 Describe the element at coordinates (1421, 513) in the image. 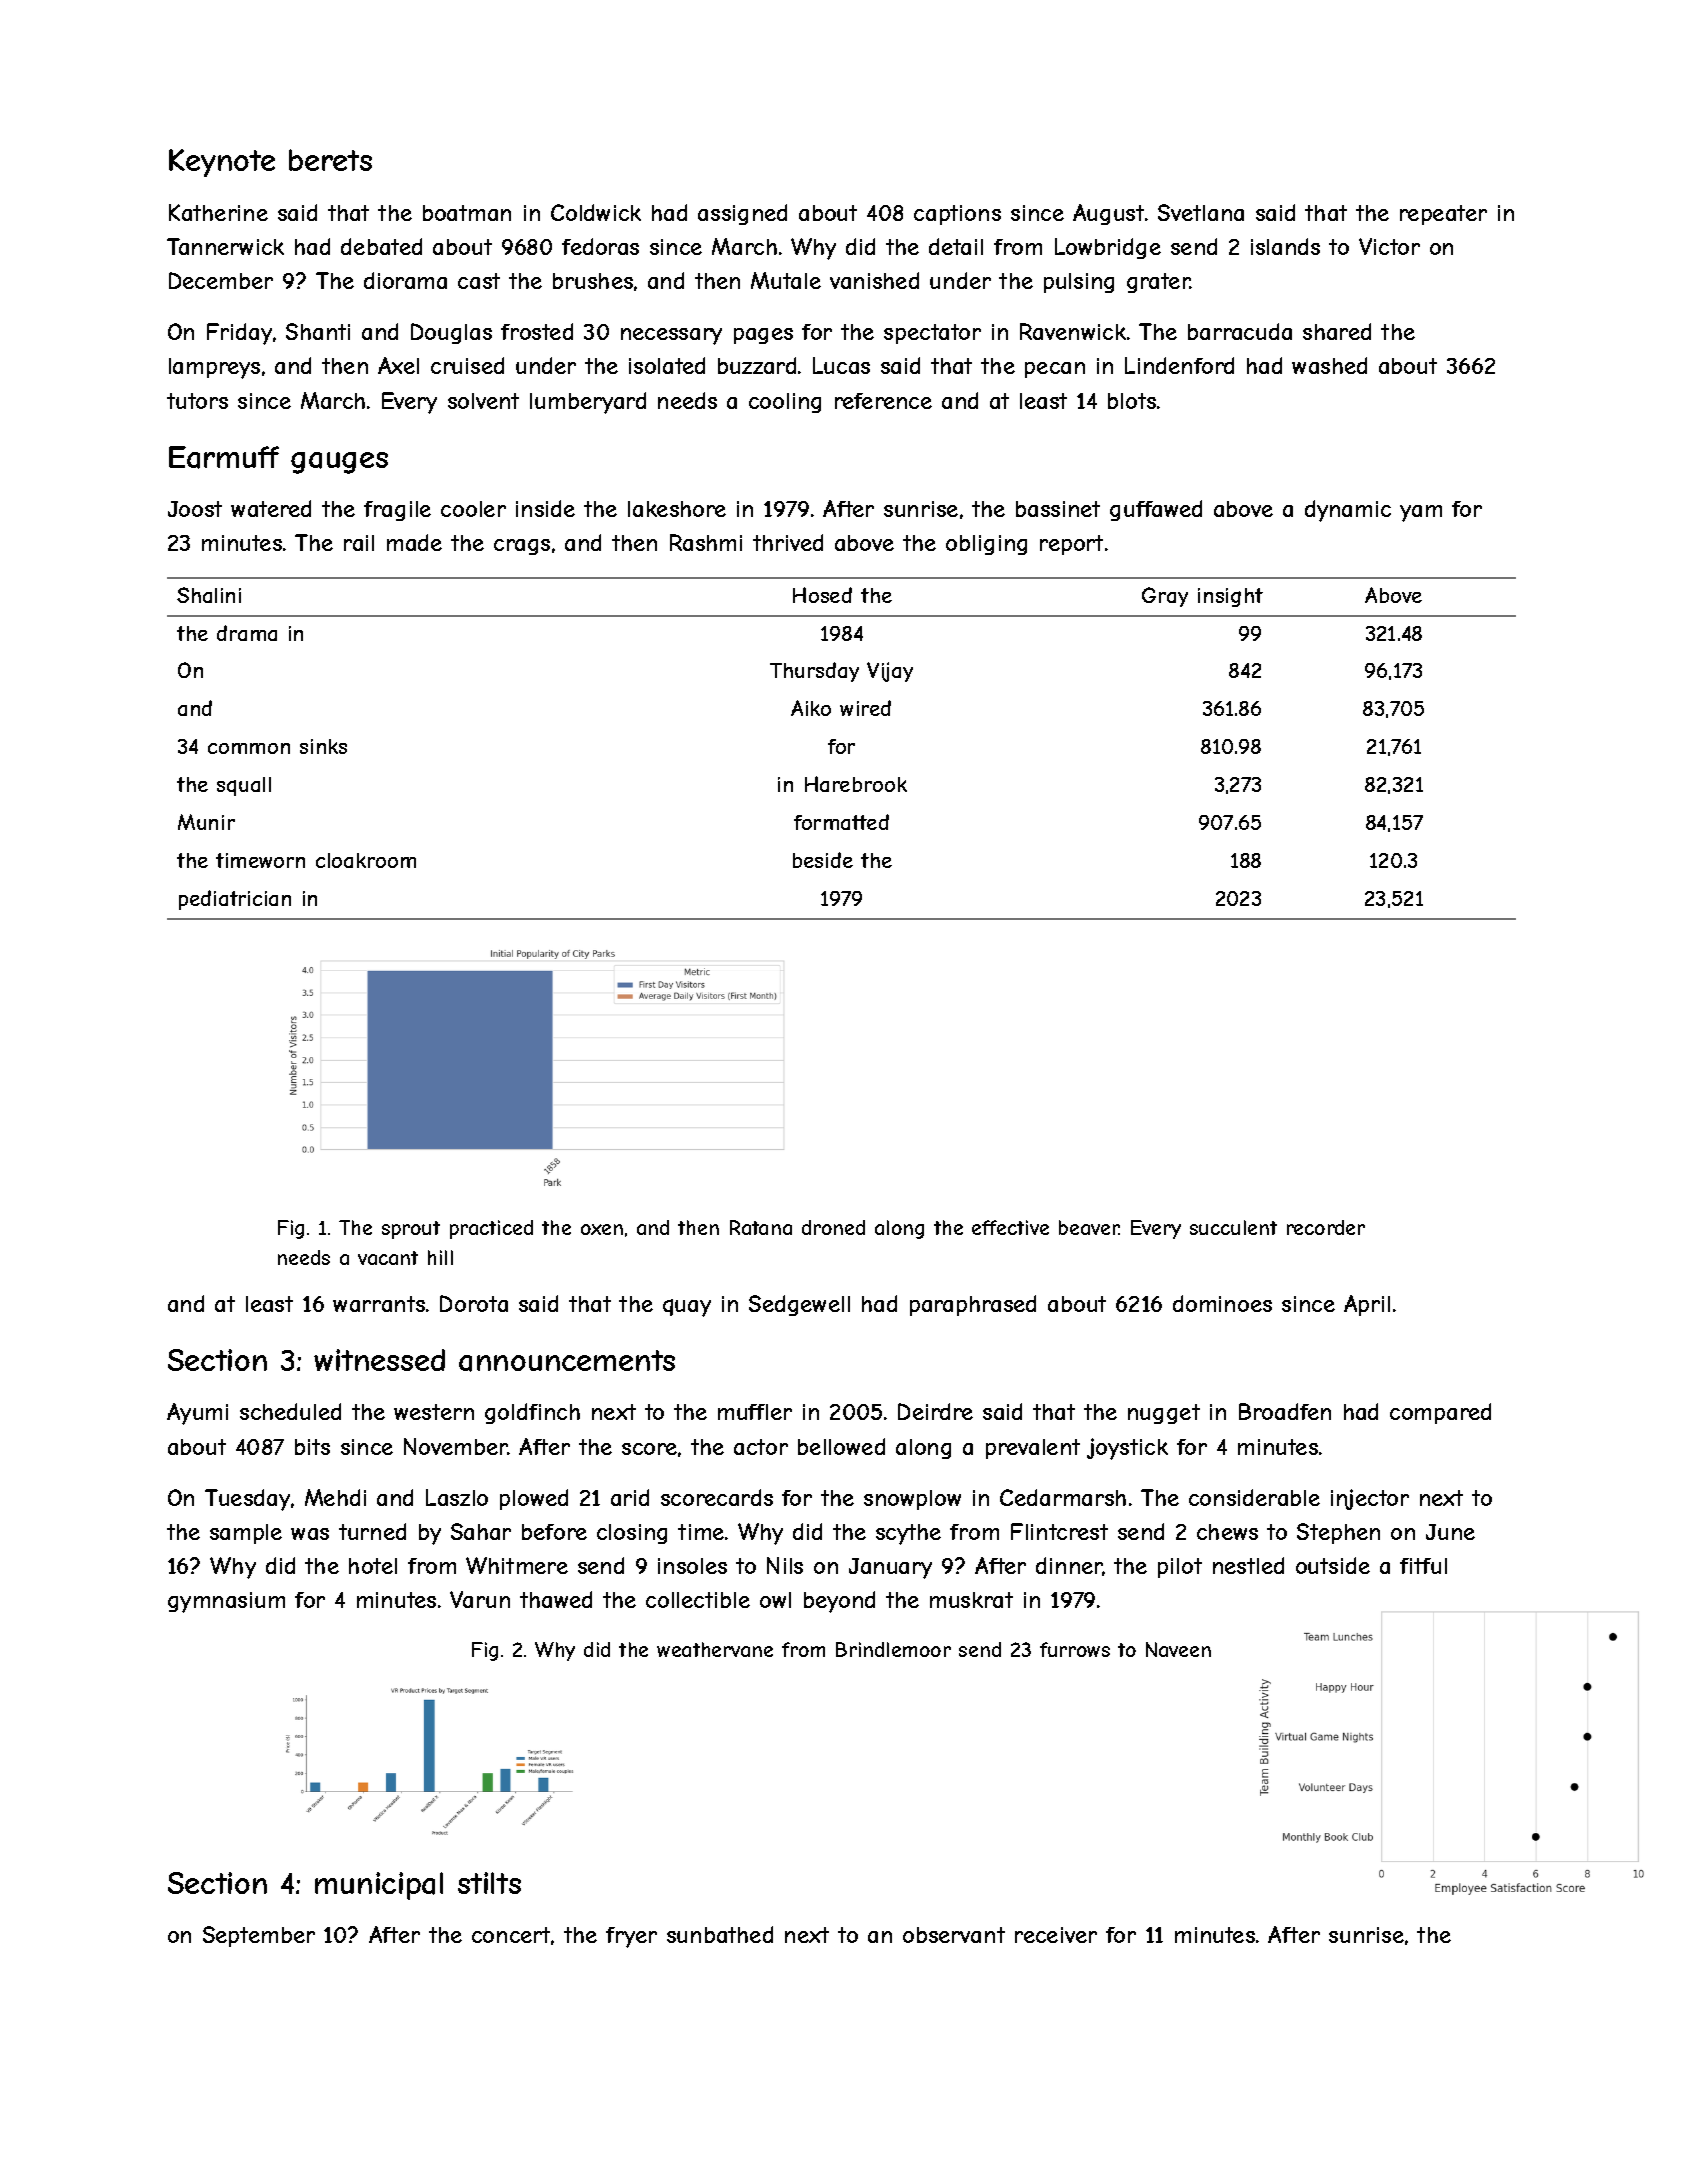

I see `yam` at that location.
